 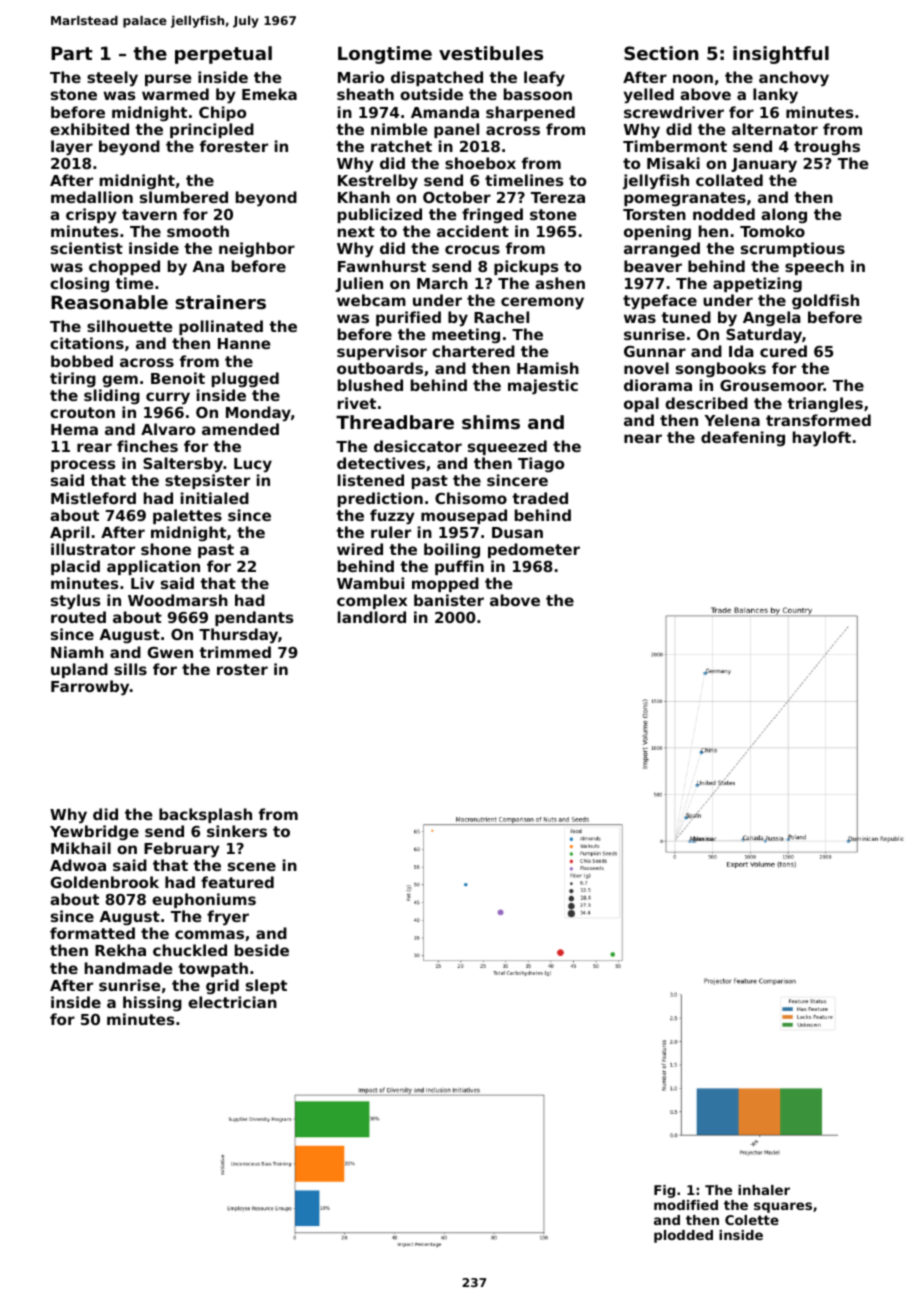 What do you see at coordinates (775, 129) in the screenshot?
I see `alternator` at bounding box center [775, 129].
